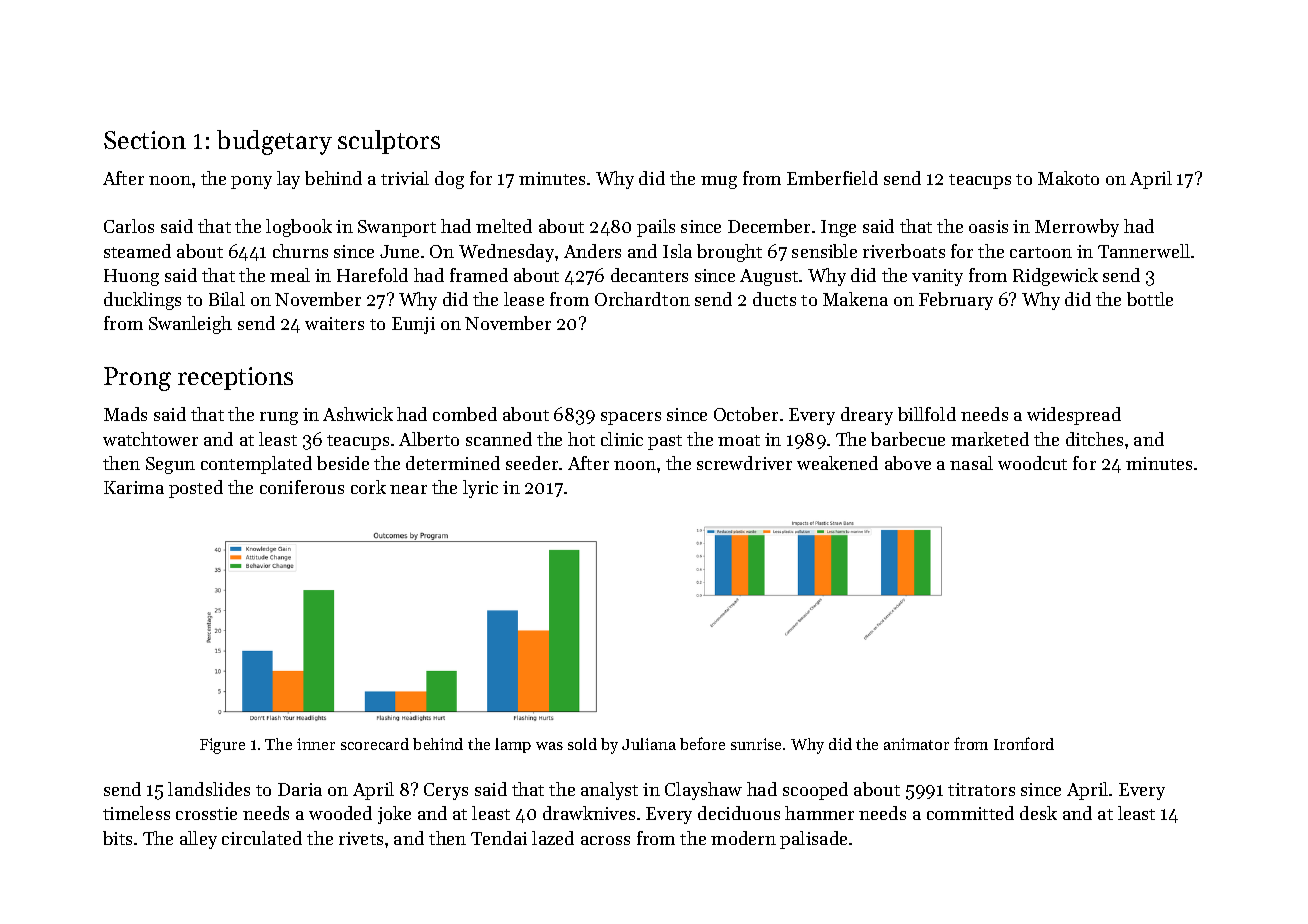 The width and height of the document is (1308, 924). I want to click on modern, so click(743, 838).
